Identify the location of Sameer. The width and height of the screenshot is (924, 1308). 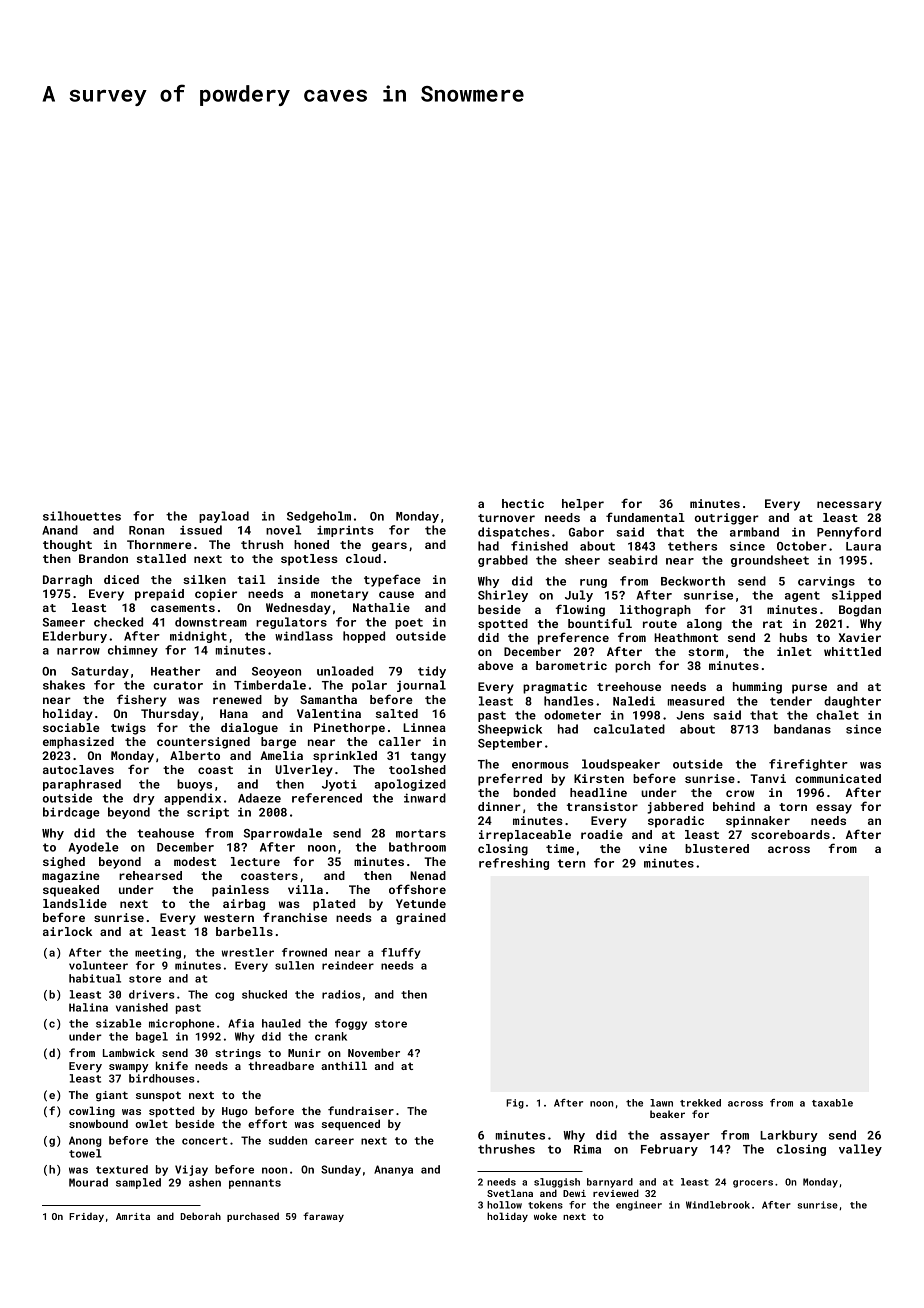
(64, 622).
